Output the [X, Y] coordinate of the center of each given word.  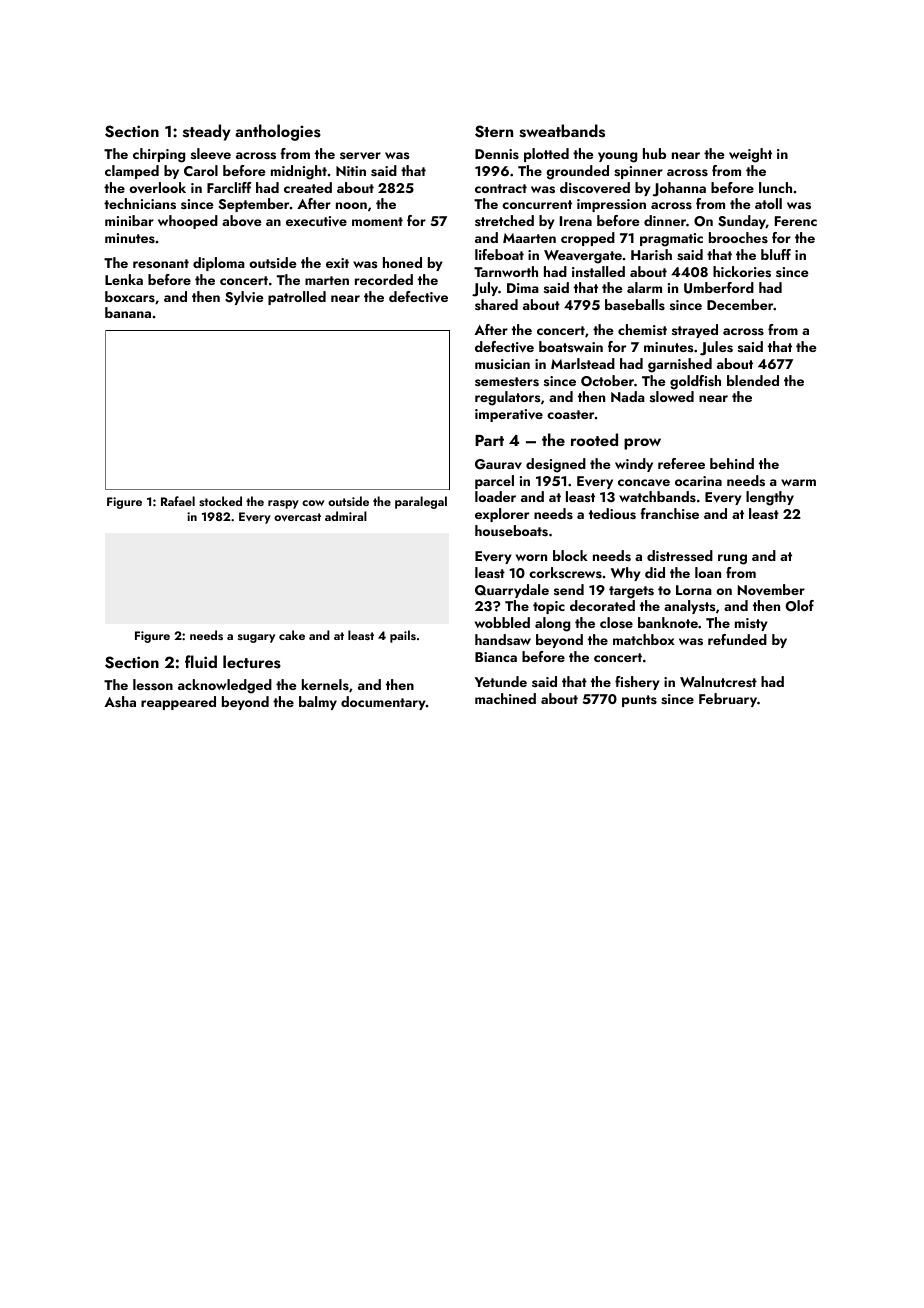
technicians [140, 204]
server [360, 156]
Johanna [679, 189]
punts [639, 701]
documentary [383, 703]
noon [351, 205]
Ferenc [796, 221]
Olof [799, 606]
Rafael [178, 501]
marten [327, 280]
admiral [346, 516]
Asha [120, 702]
